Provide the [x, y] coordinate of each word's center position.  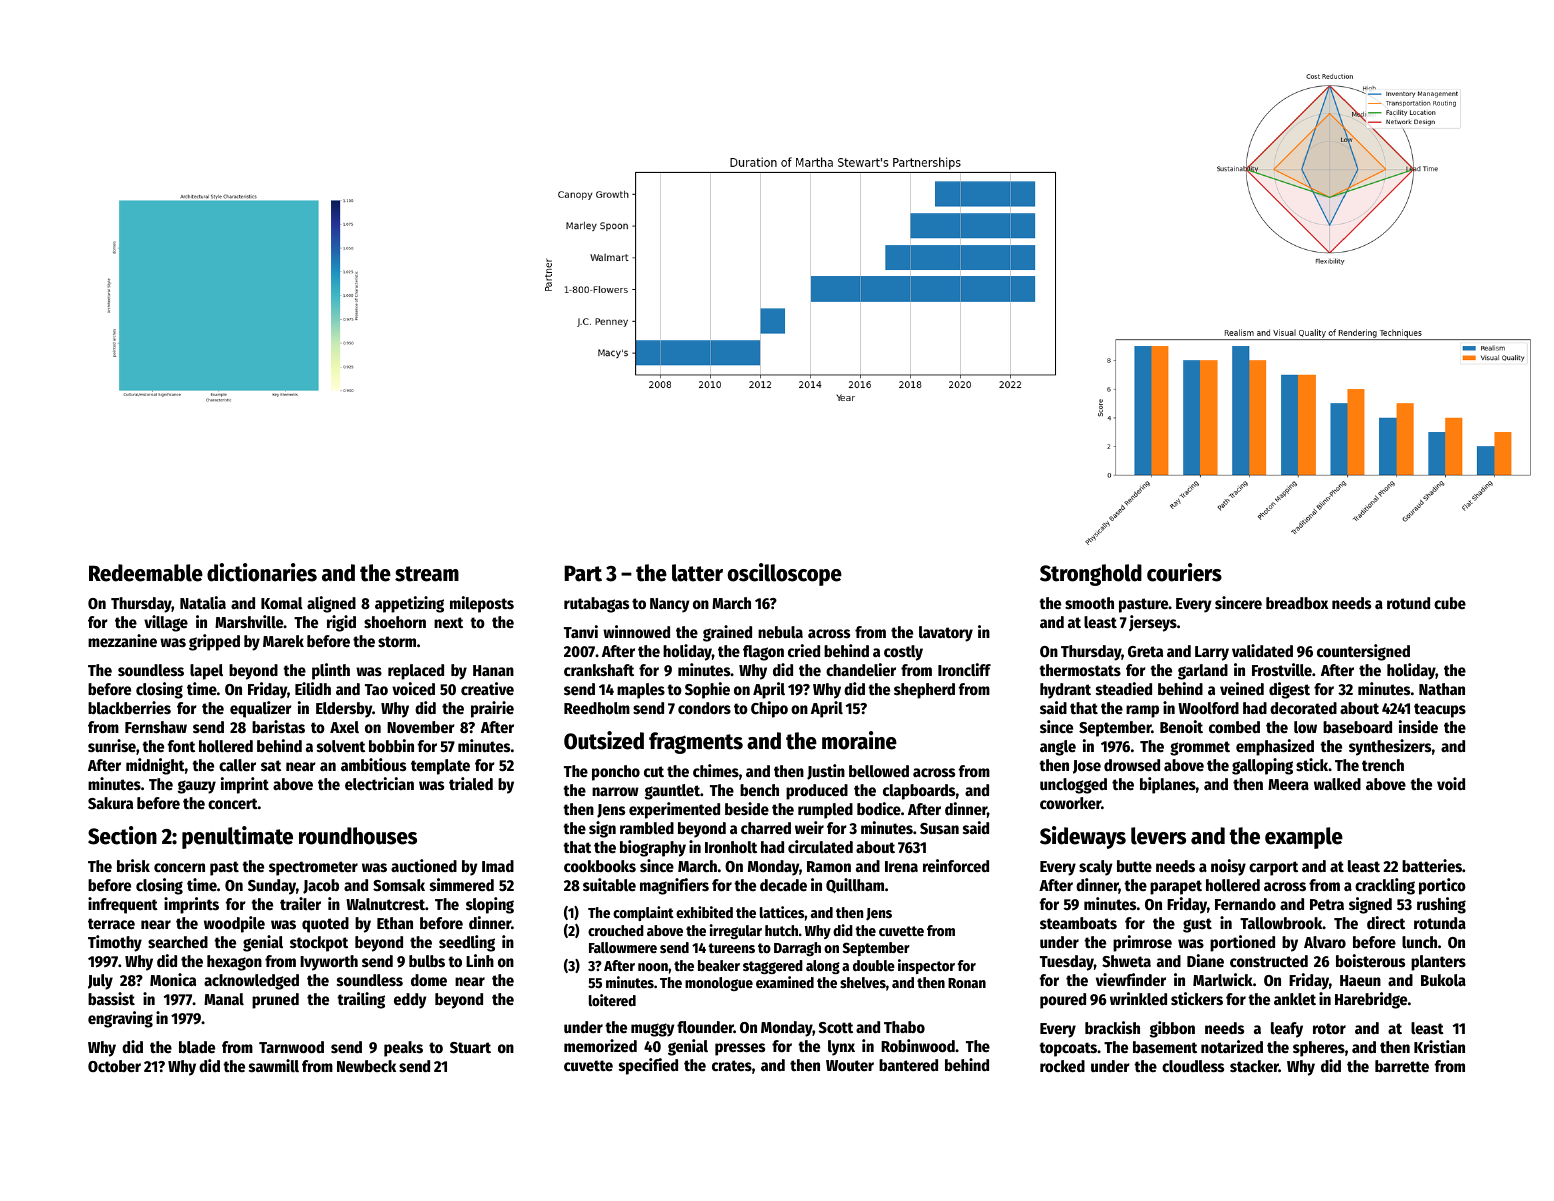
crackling [1385, 886]
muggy [653, 1030]
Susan [939, 829]
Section [122, 835]
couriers [1184, 572]
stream [427, 574]
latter [697, 573]
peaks [403, 1049]
